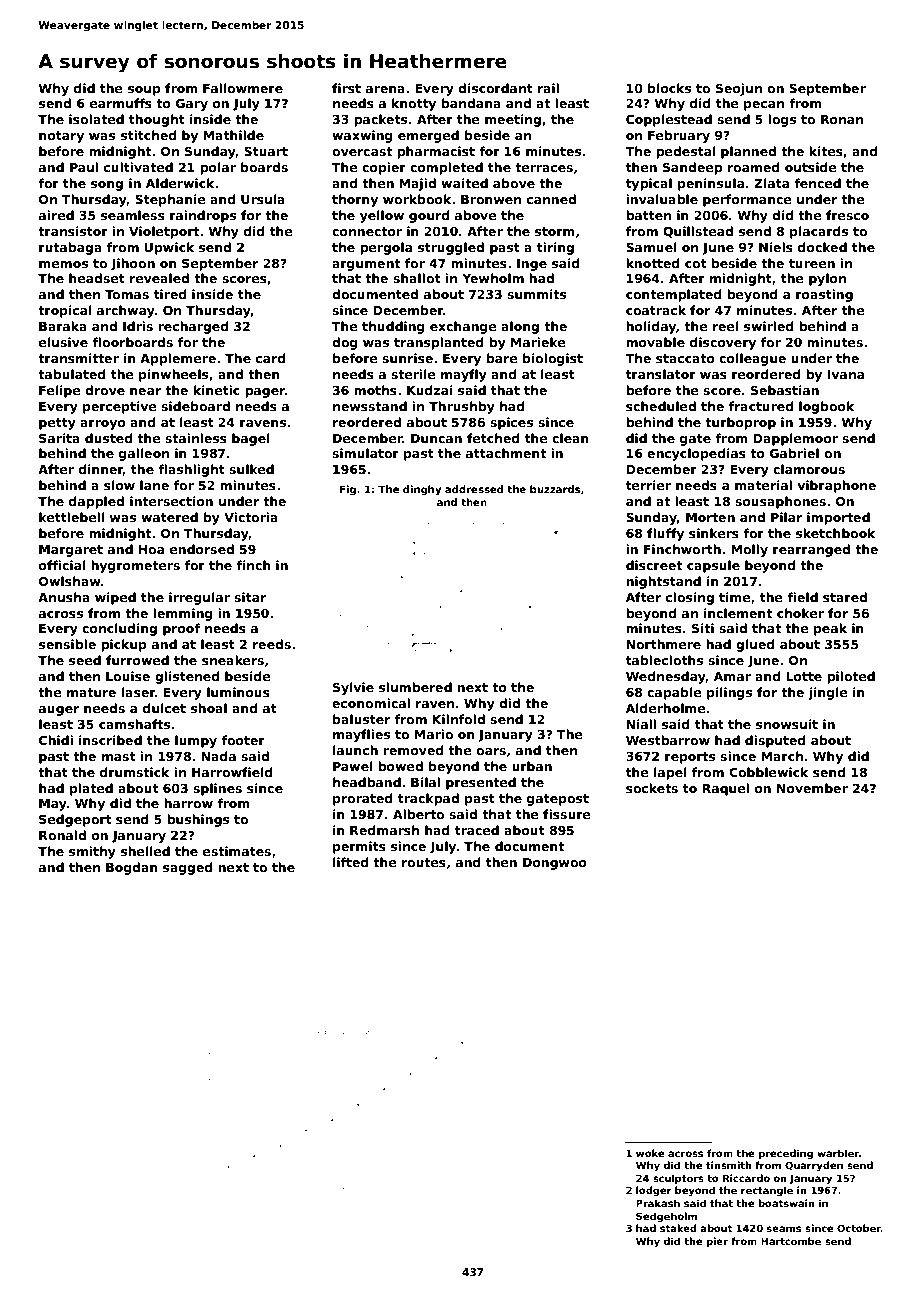  Describe the element at coordinates (791, 1241) in the screenshot. I see `Hartcombe` at that location.
